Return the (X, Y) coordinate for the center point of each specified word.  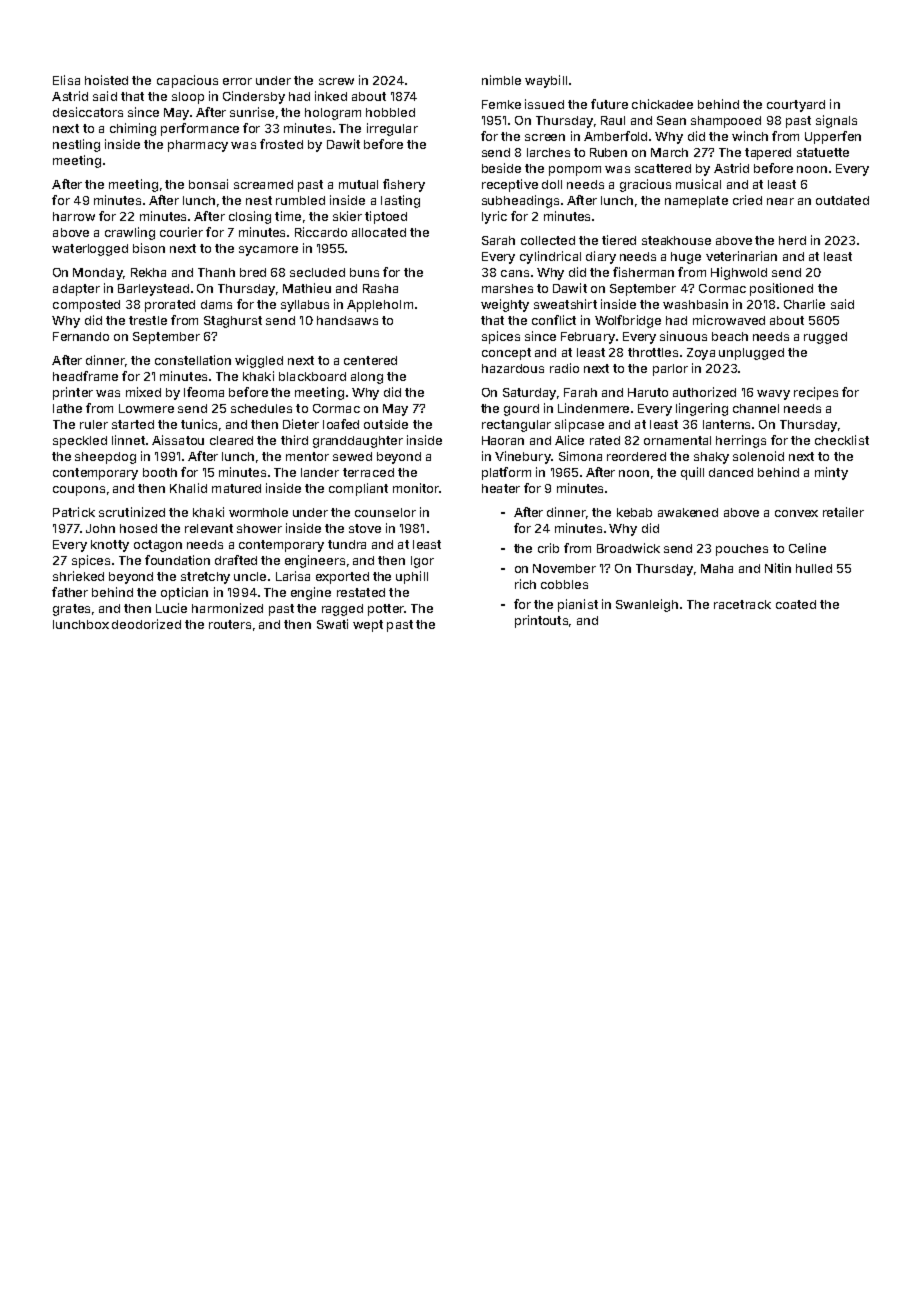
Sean (671, 120)
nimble (501, 80)
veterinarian (741, 256)
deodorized (146, 624)
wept (368, 626)
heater (501, 488)
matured (236, 488)
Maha (717, 568)
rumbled (300, 200)
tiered (619, 240)
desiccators (88, 112)
